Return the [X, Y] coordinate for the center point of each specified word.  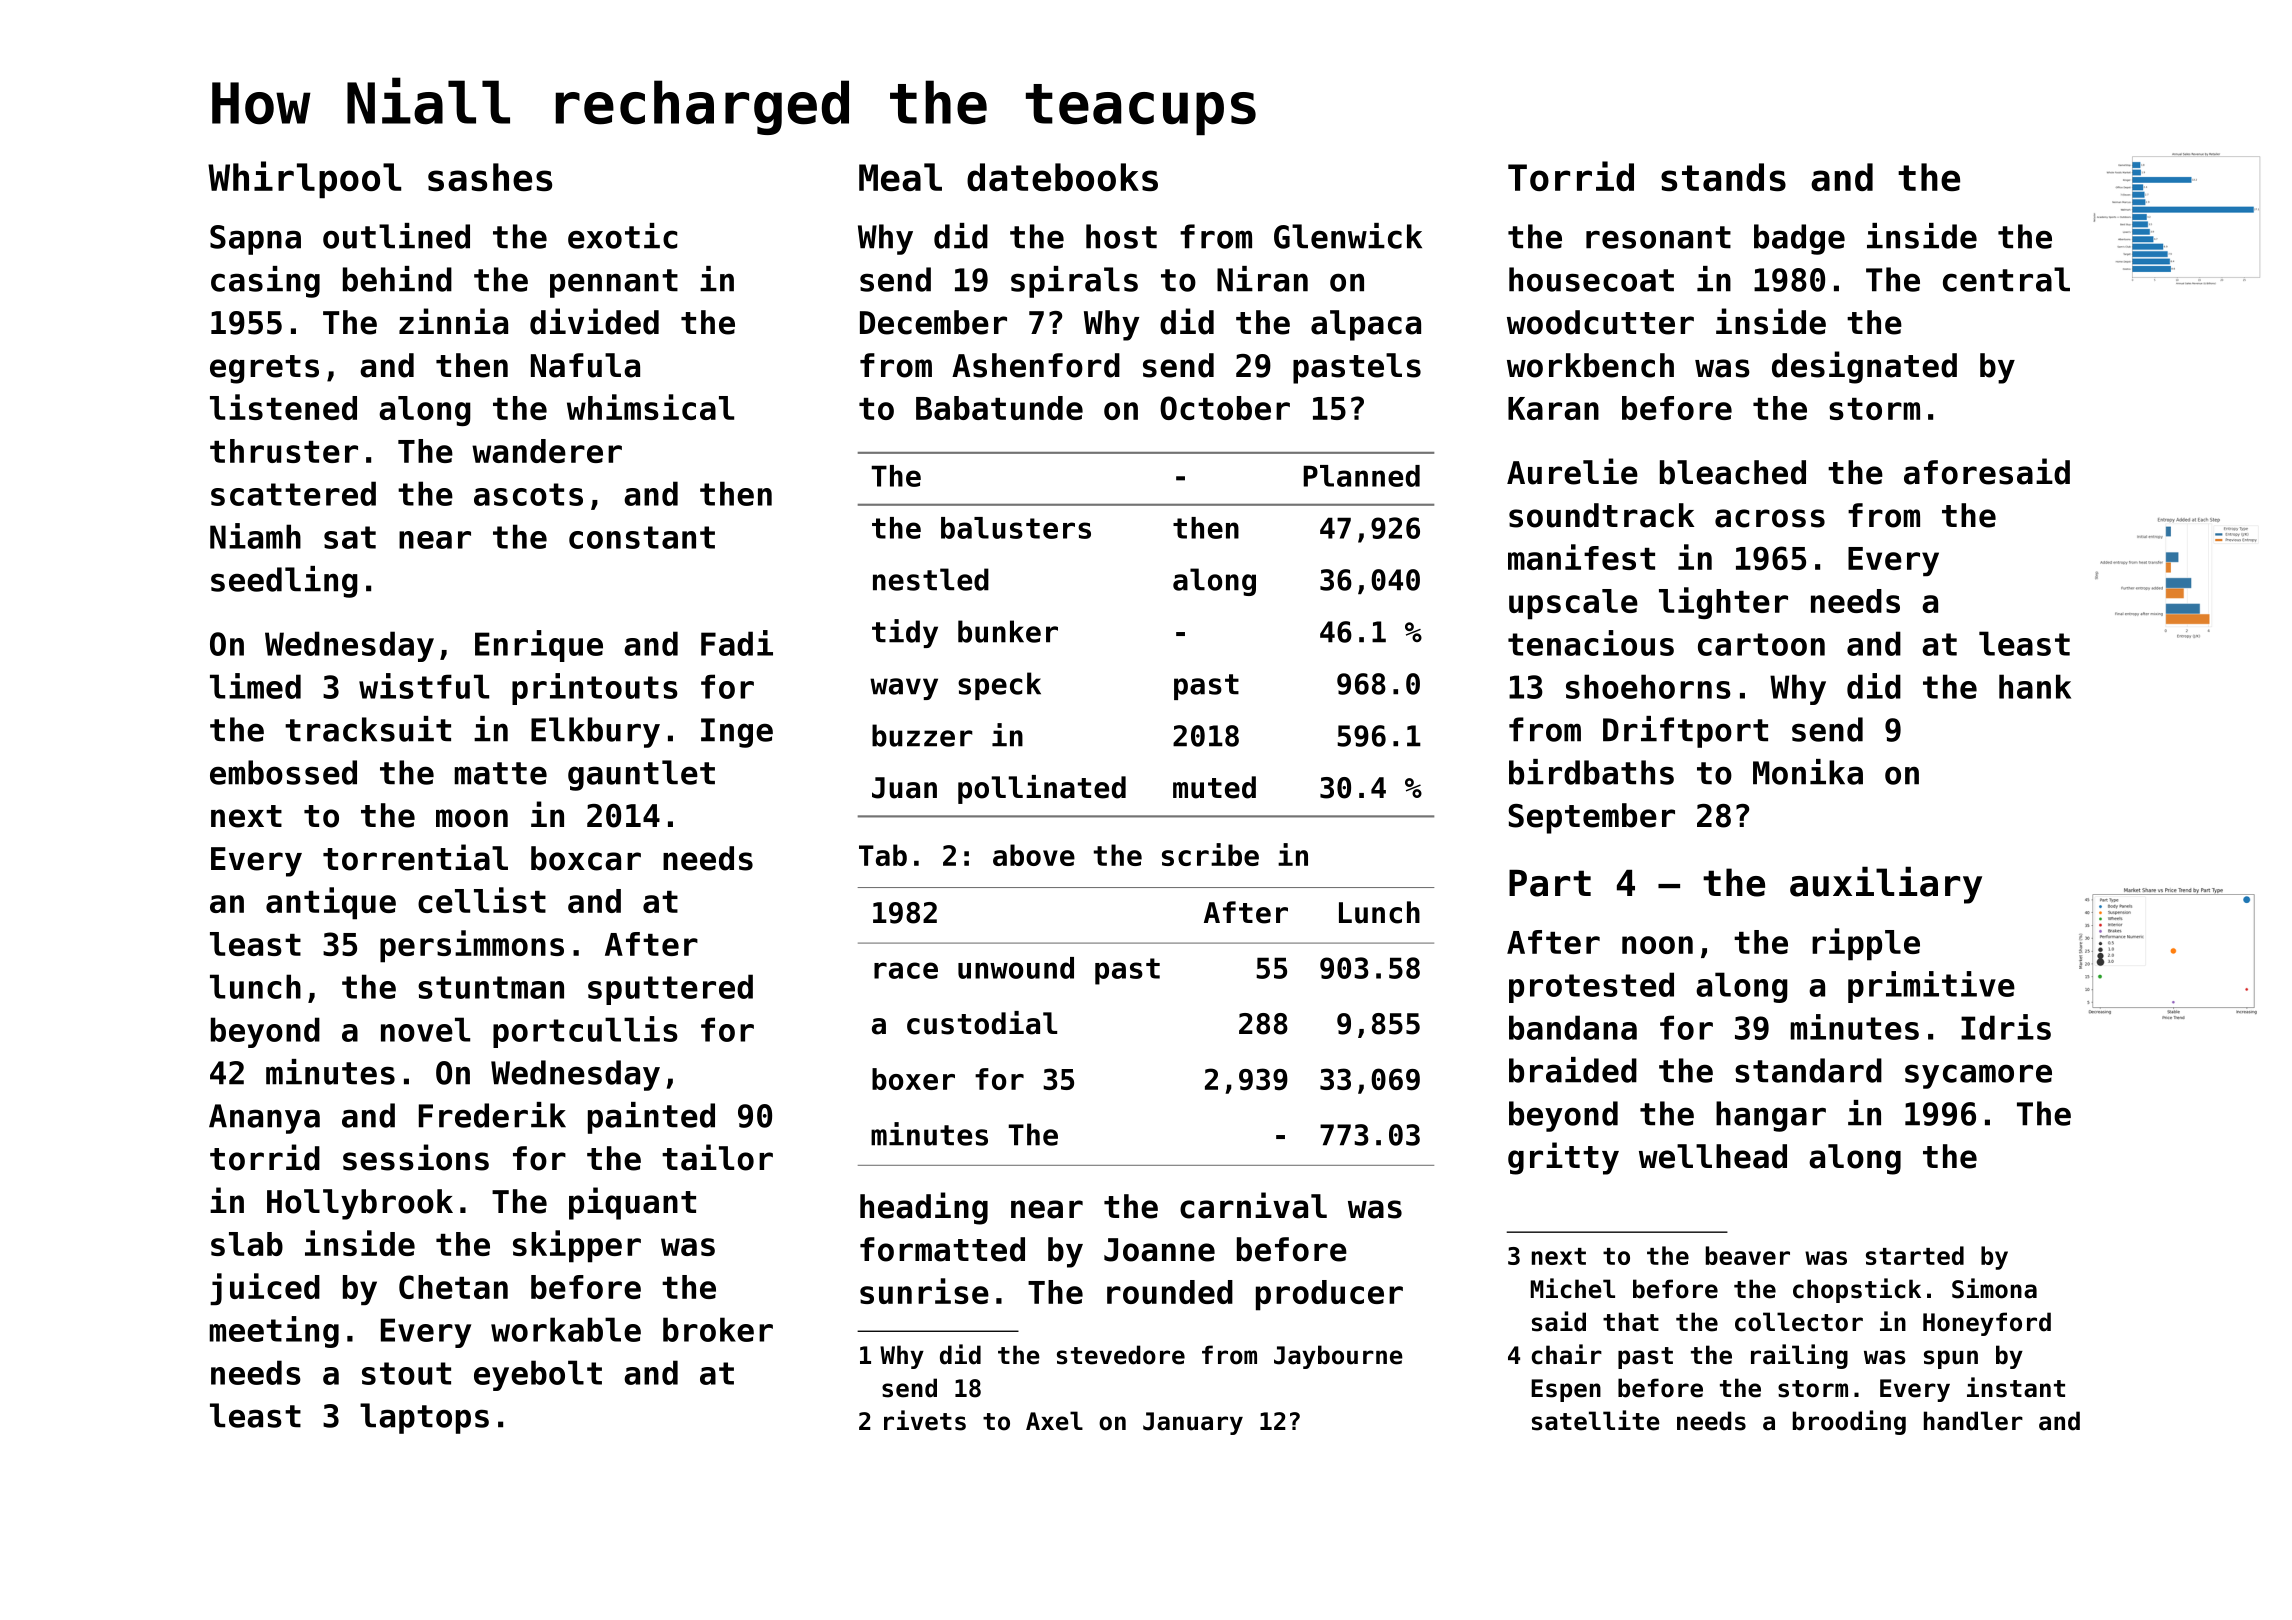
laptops [424, 1418]
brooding [1849, 1422]
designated [1864, 367]
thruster [284, 451]
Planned [1361, 476]
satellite [1596, 1420]
